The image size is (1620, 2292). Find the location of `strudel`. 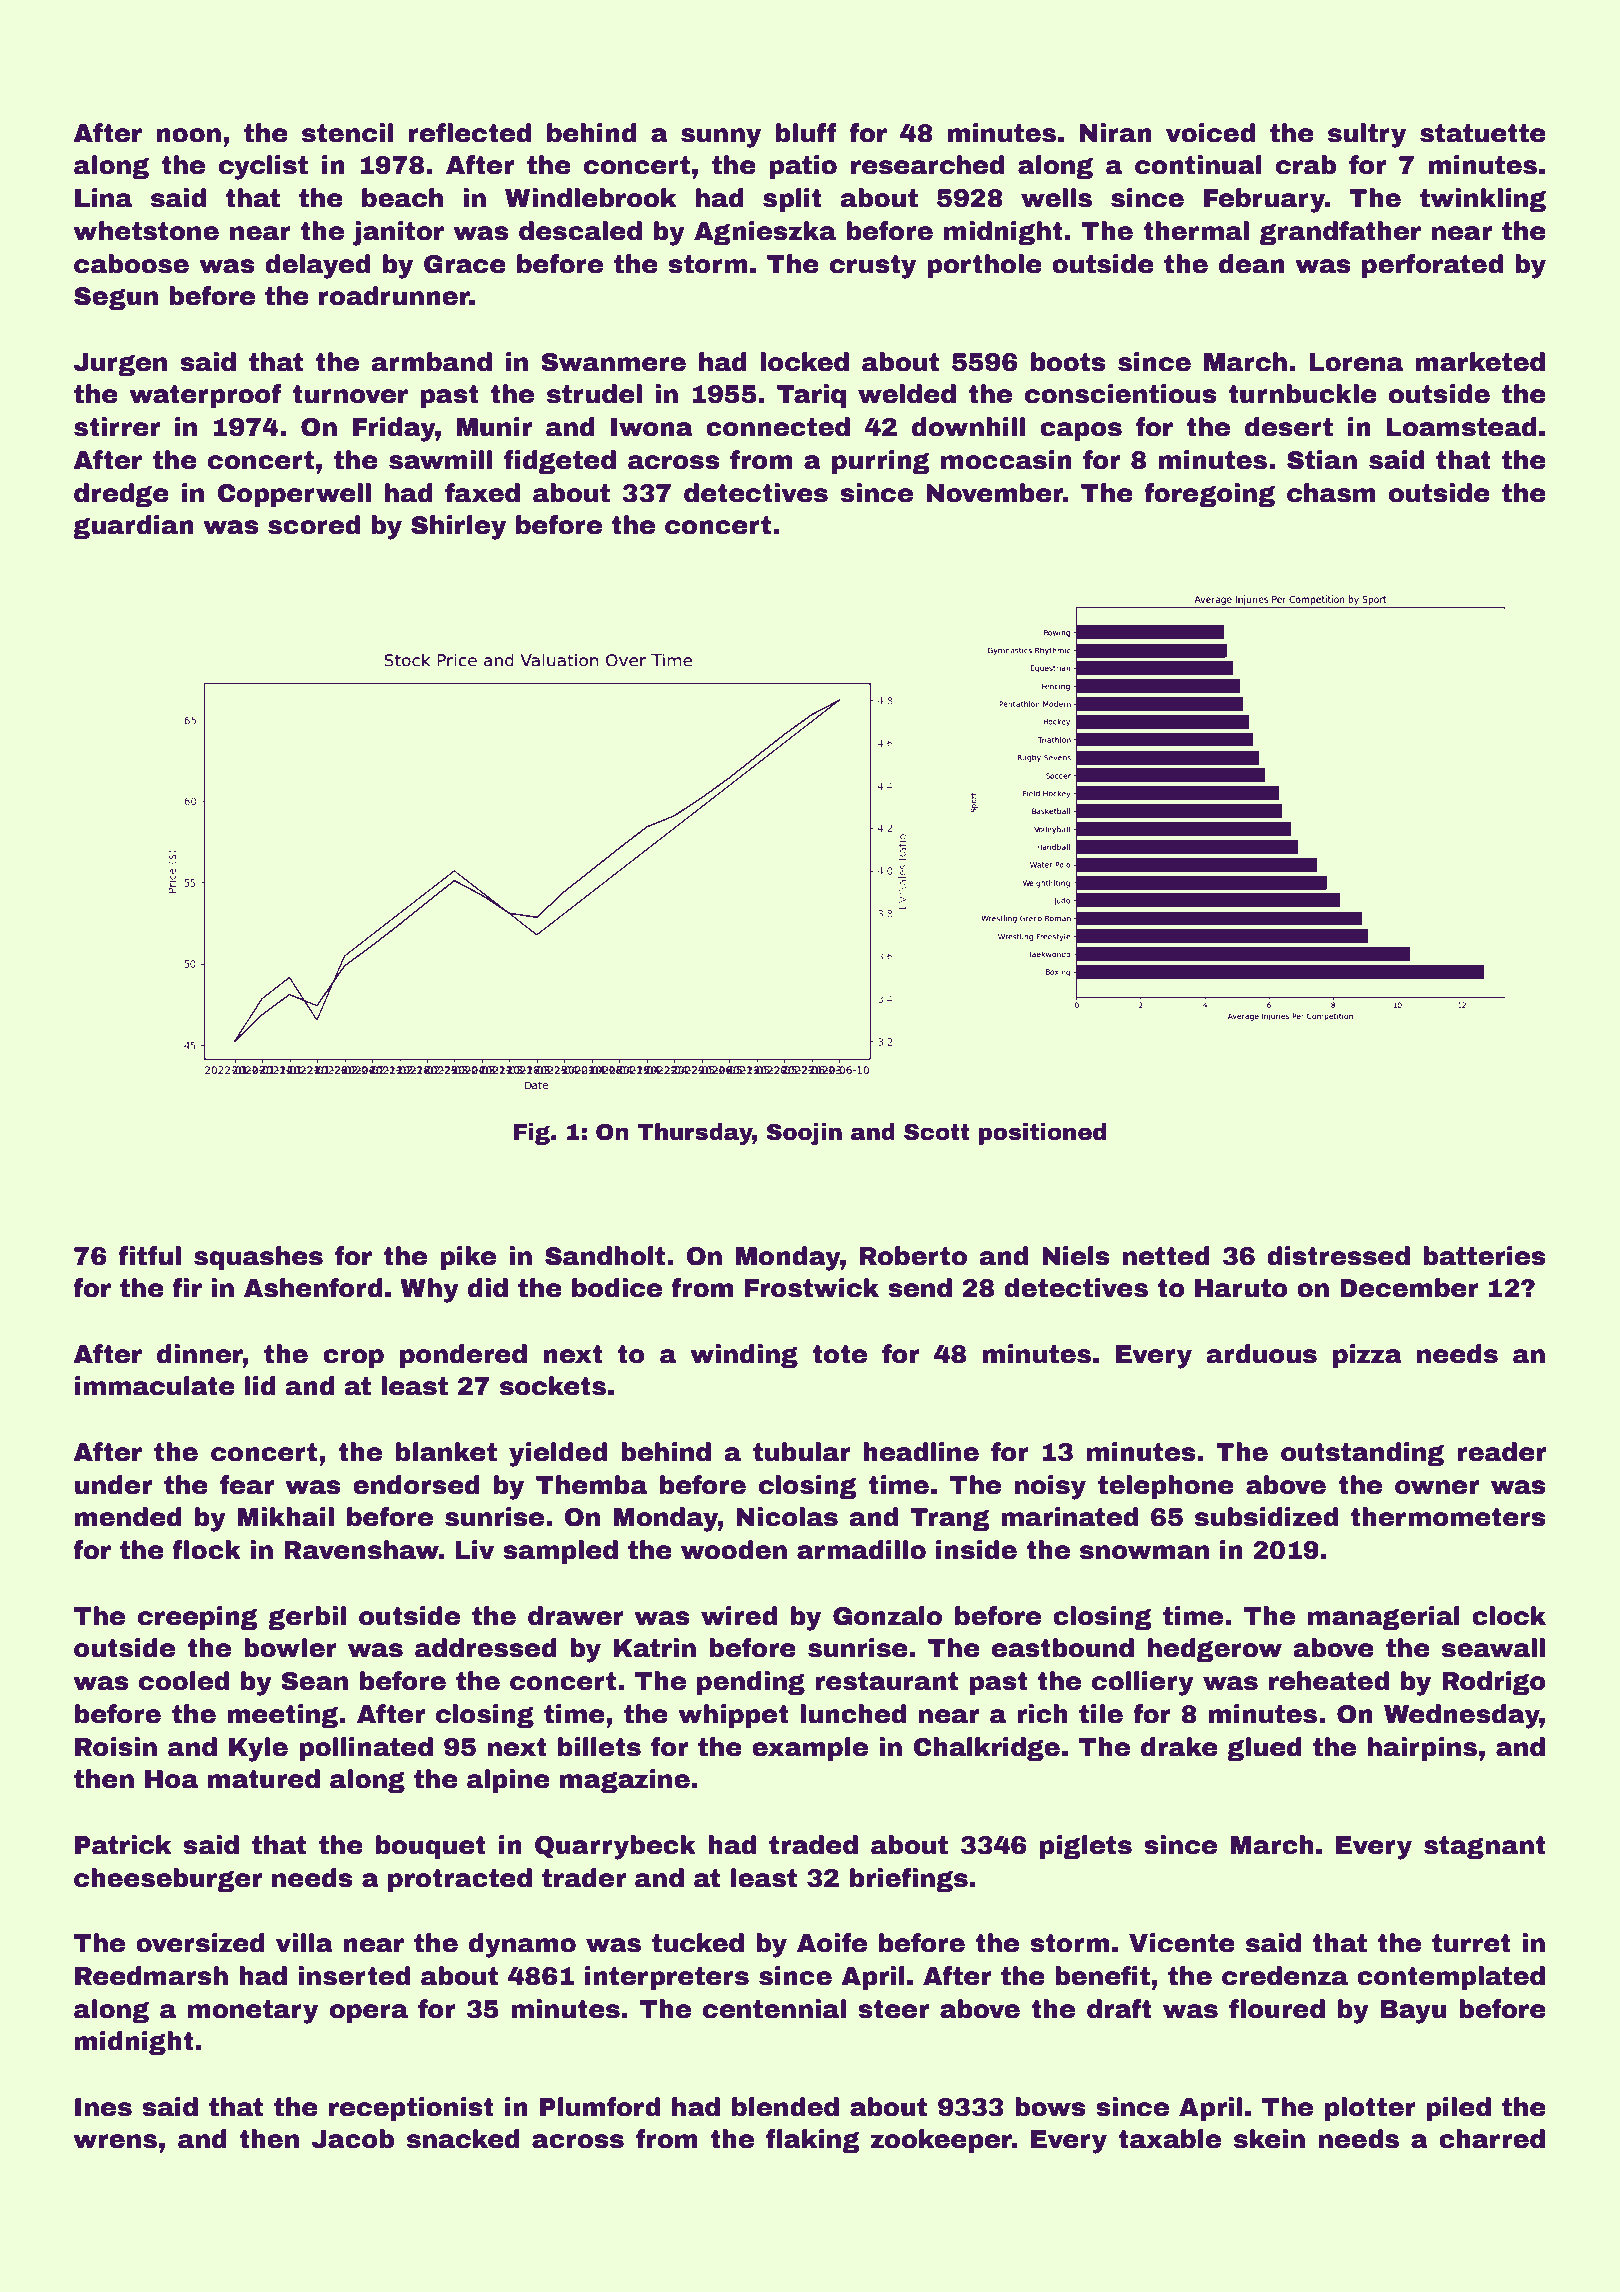

strudel is located at coordinates (594, 394).
